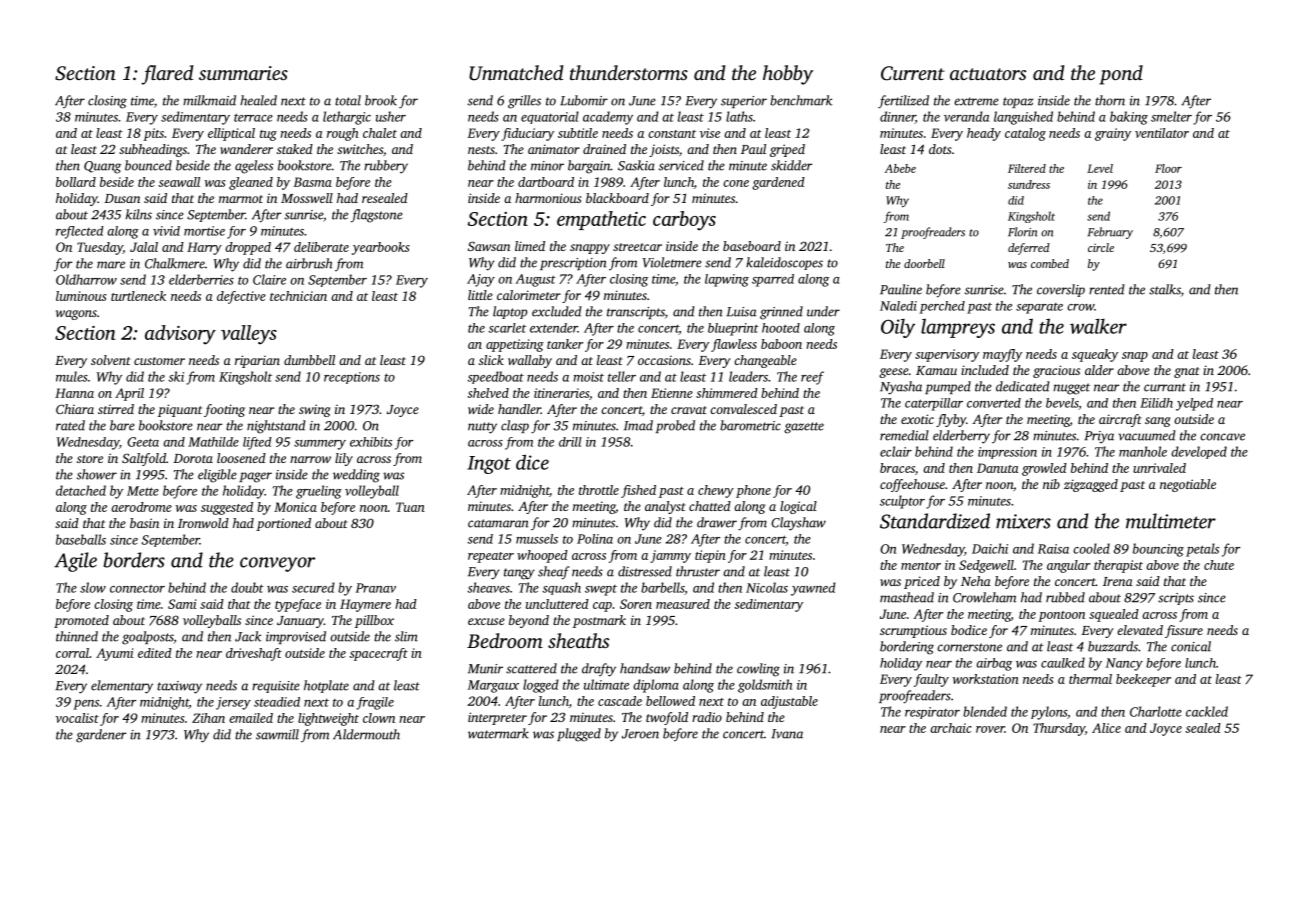  Describe the element at coordinates (988, 74) in the screenshot. I see `actuators` at that location.
